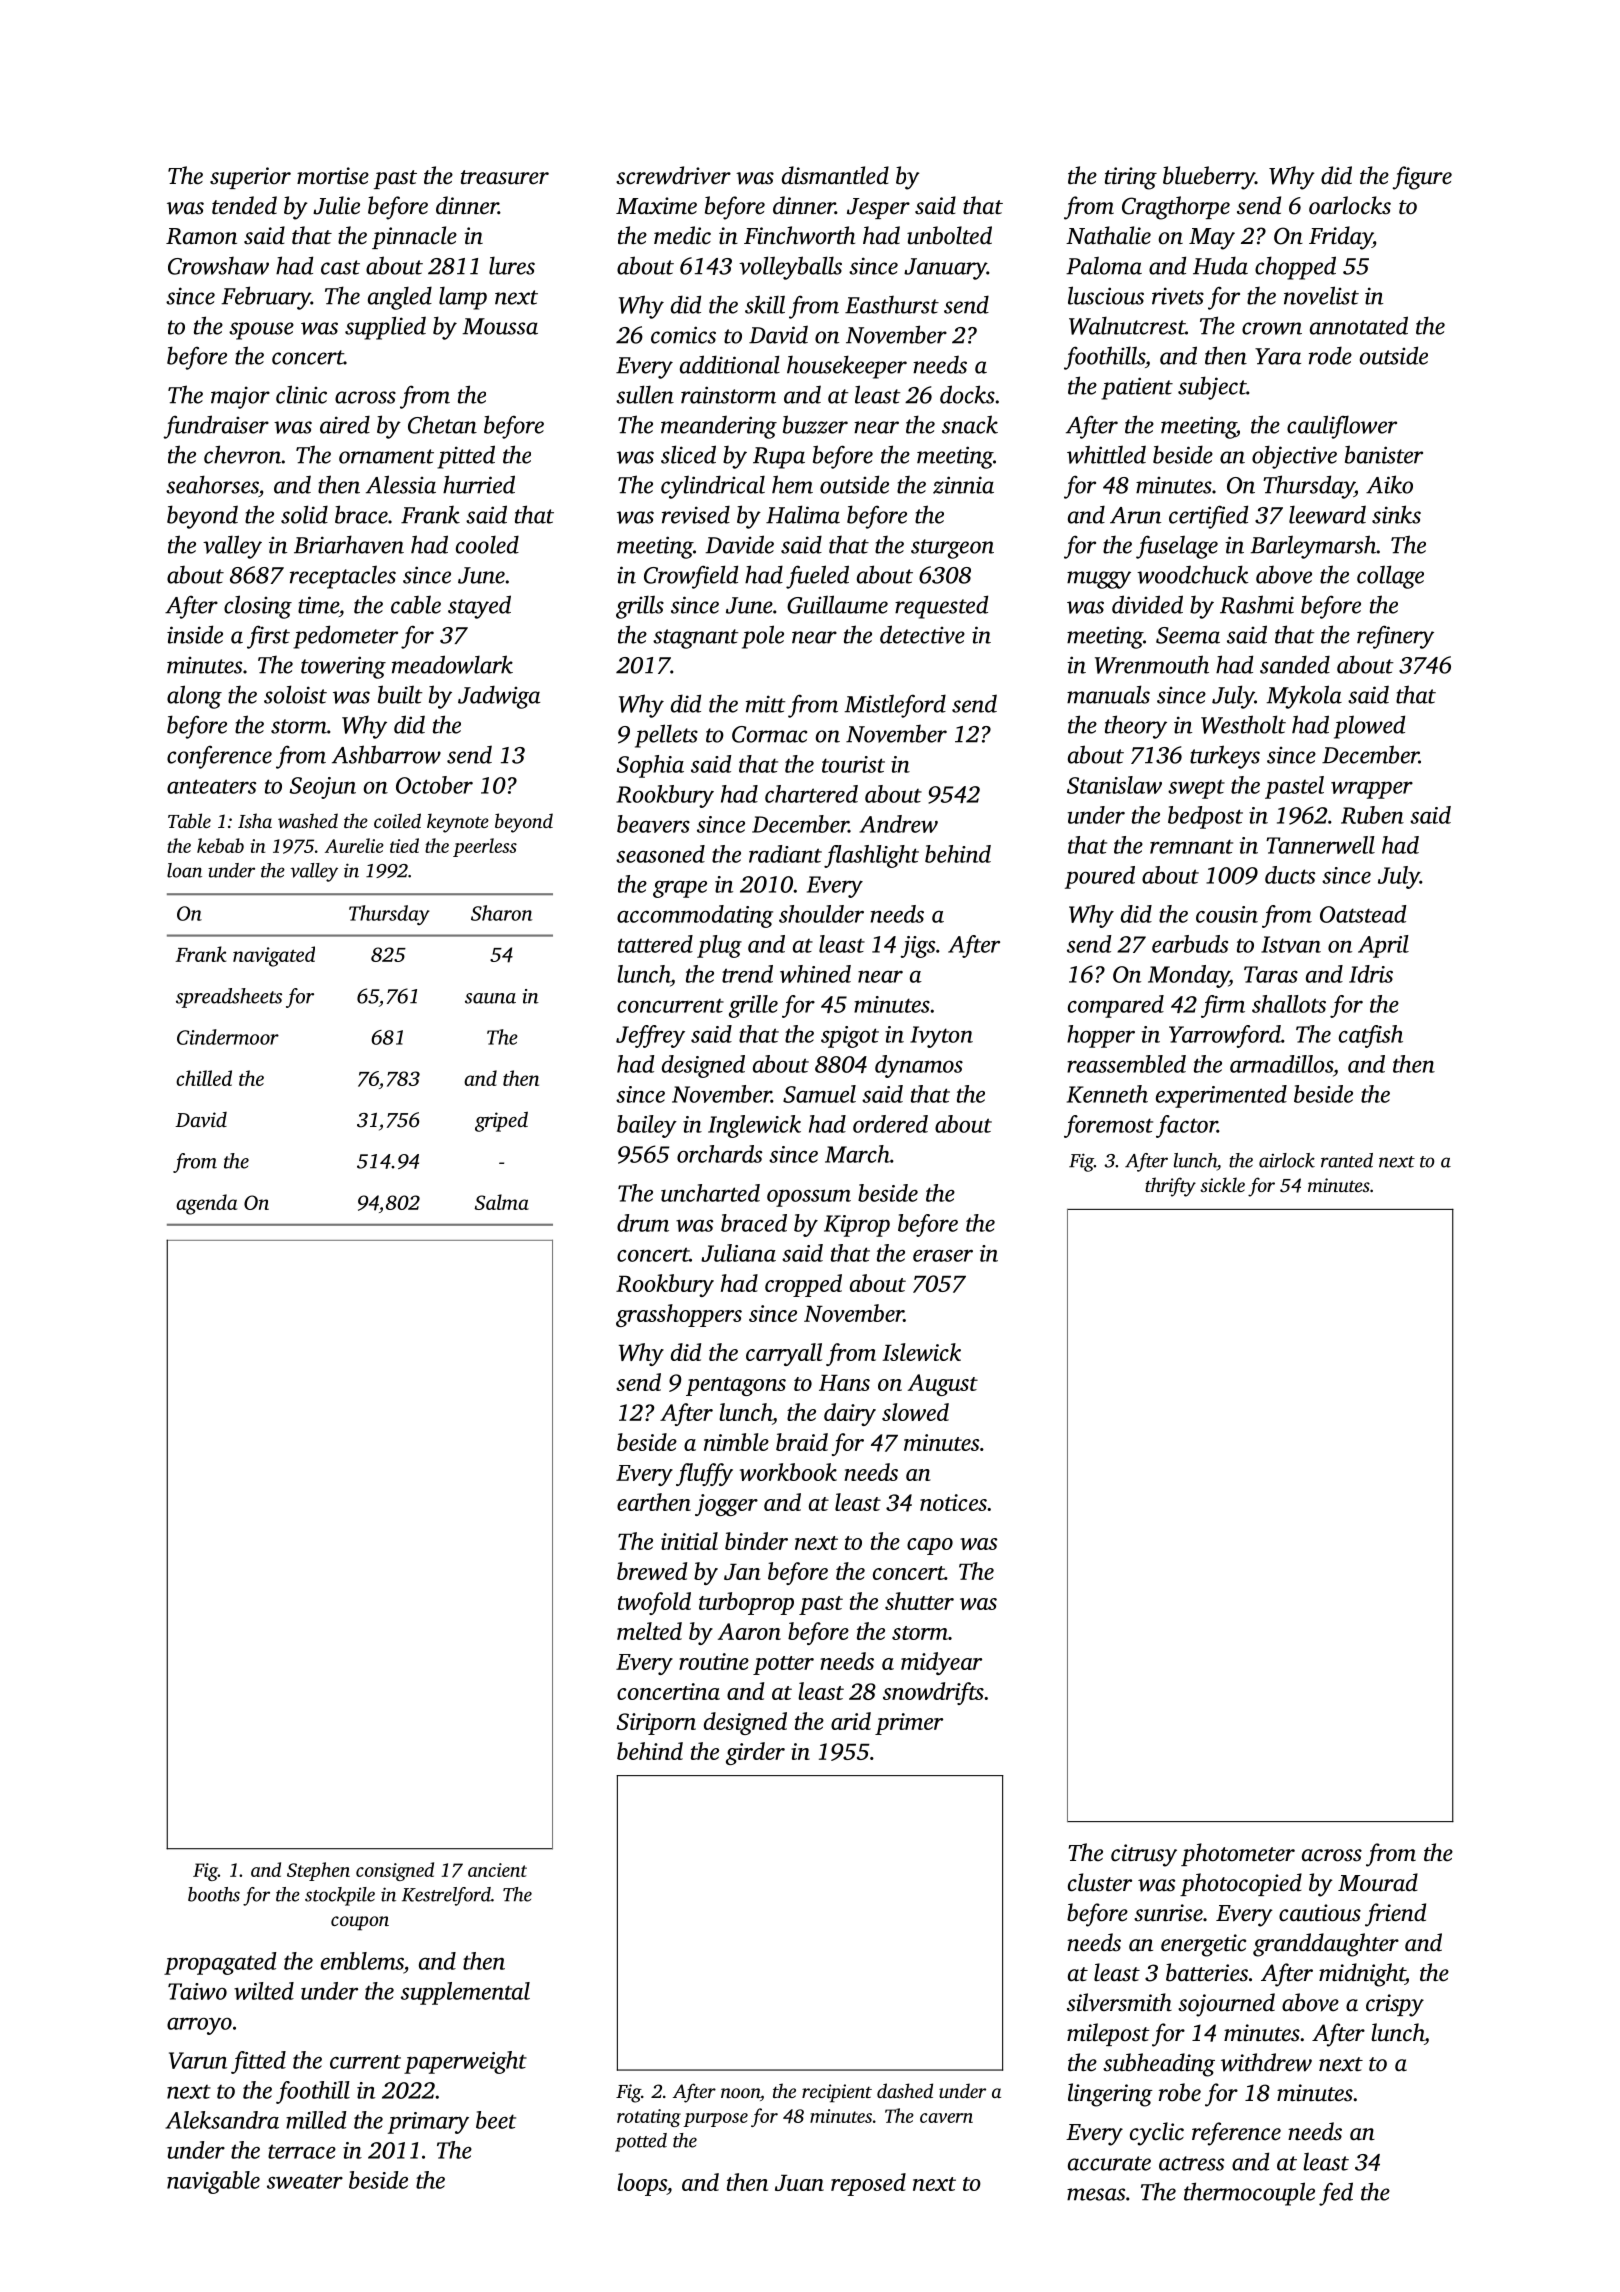  Describe the element at coordinates (1383, 946) in the document. I see `April` at that location.
